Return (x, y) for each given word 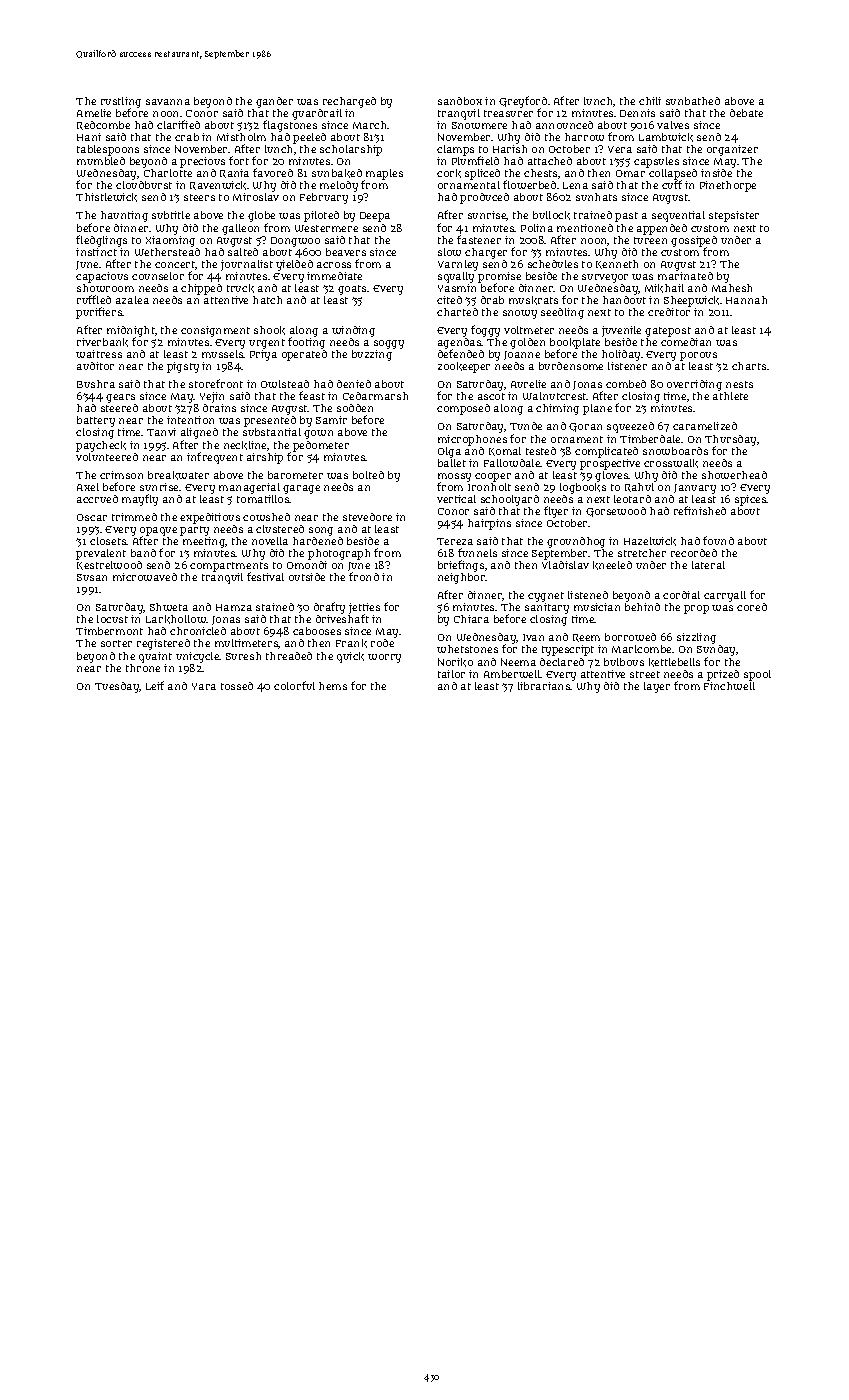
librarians (544, 686)
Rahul (639, 487)
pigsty (183, 367)
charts (749, 366)
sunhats (596, 197)
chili (650, 101)
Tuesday (117, 687)
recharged (349, 102)
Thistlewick (106, 197)
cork (449, 173)
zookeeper (464, 367)
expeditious (210, 518)
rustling (121, 103)
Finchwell (729, 686)
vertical (456, 499)
